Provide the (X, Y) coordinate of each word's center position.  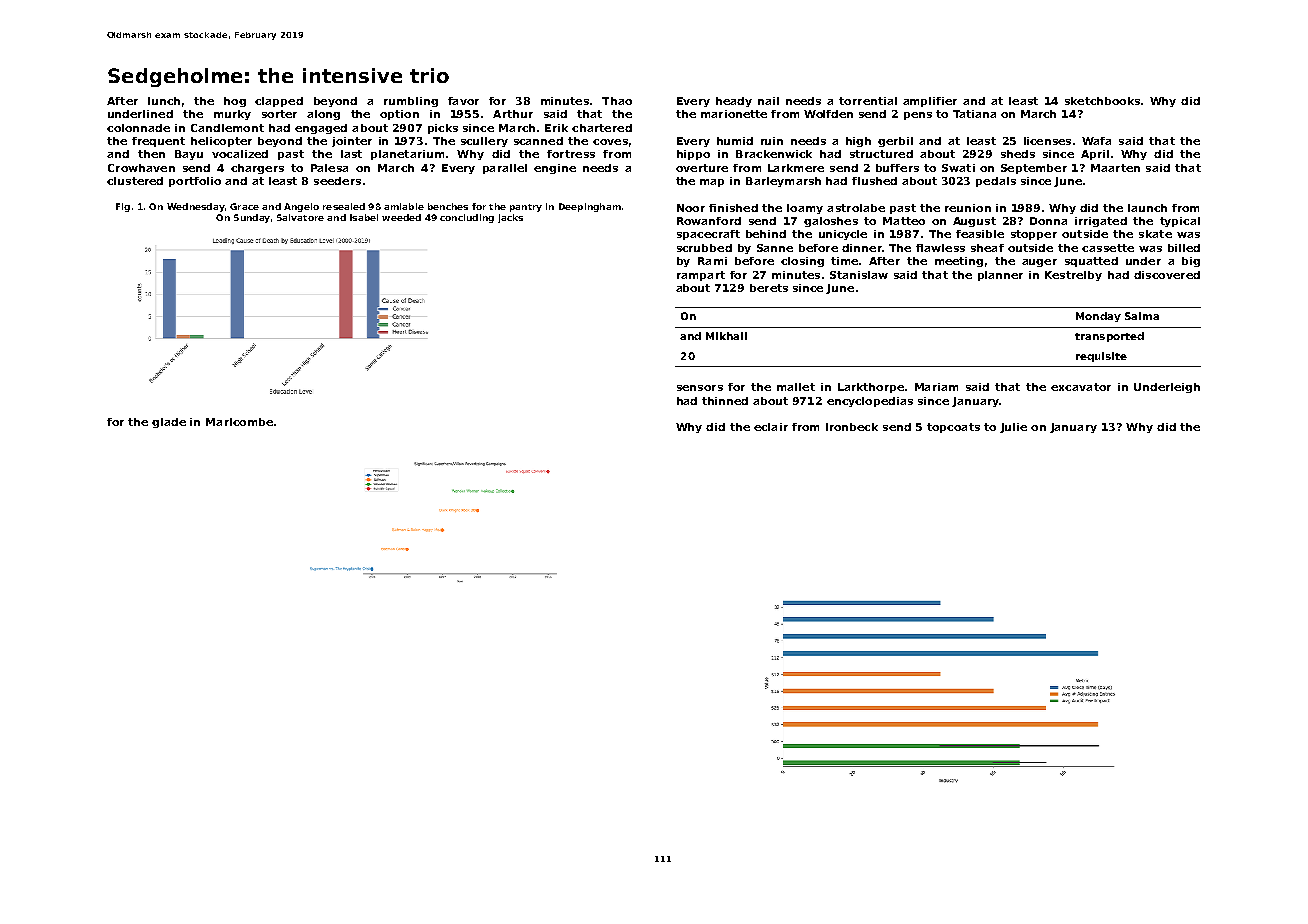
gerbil (895, 142)
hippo (693, 155)
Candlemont (227, 128)
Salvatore (300, 217)
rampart (701, 276)
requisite (1101, 357)
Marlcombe (239, 422)
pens (918, 116)
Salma (1142, 316)
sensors (700, 388)
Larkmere (796, 168)
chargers (257, 169)
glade (169, 423)
